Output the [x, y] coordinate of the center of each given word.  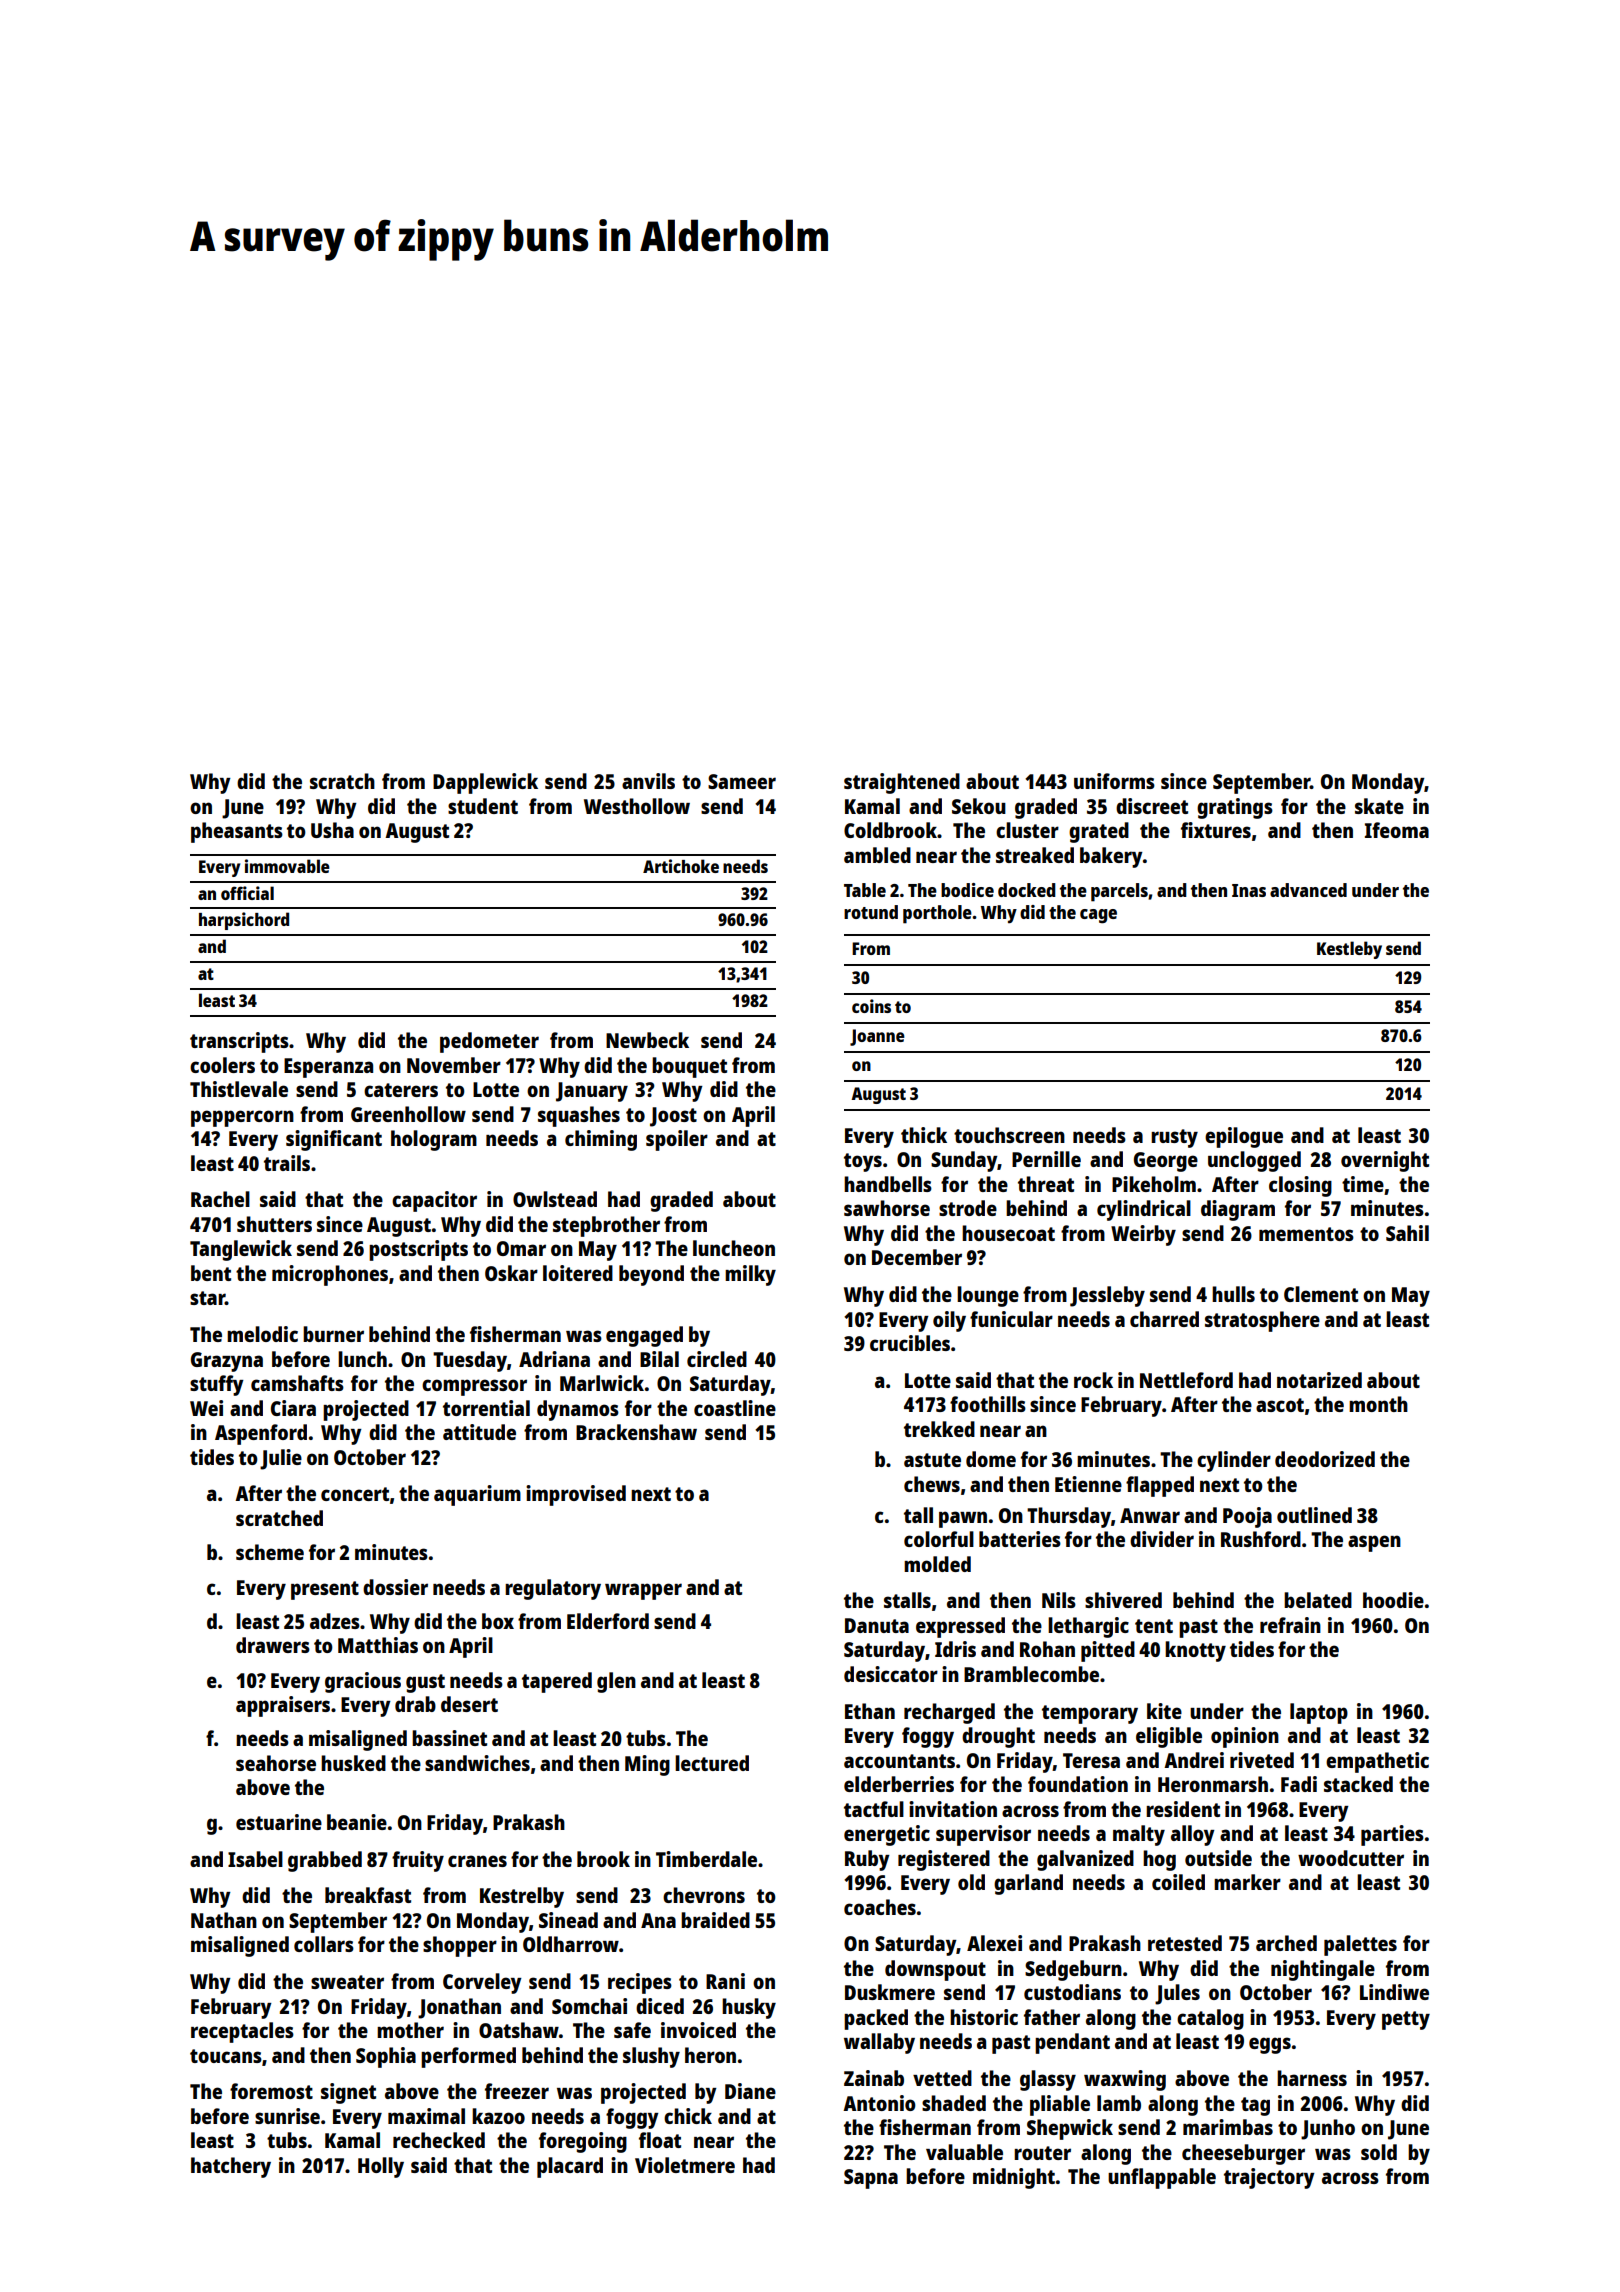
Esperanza [328, 1068]
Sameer [742, 781]
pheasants [237, 832]
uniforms [1114, 781]
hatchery [231, 2167]
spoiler [677, 1140]
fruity [418, 1861]
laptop [1319, 1713]
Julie [281, 1459]
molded [937, 1564]
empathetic [1377, 1762]
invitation [953, 1809]
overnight [1385, 1161]
